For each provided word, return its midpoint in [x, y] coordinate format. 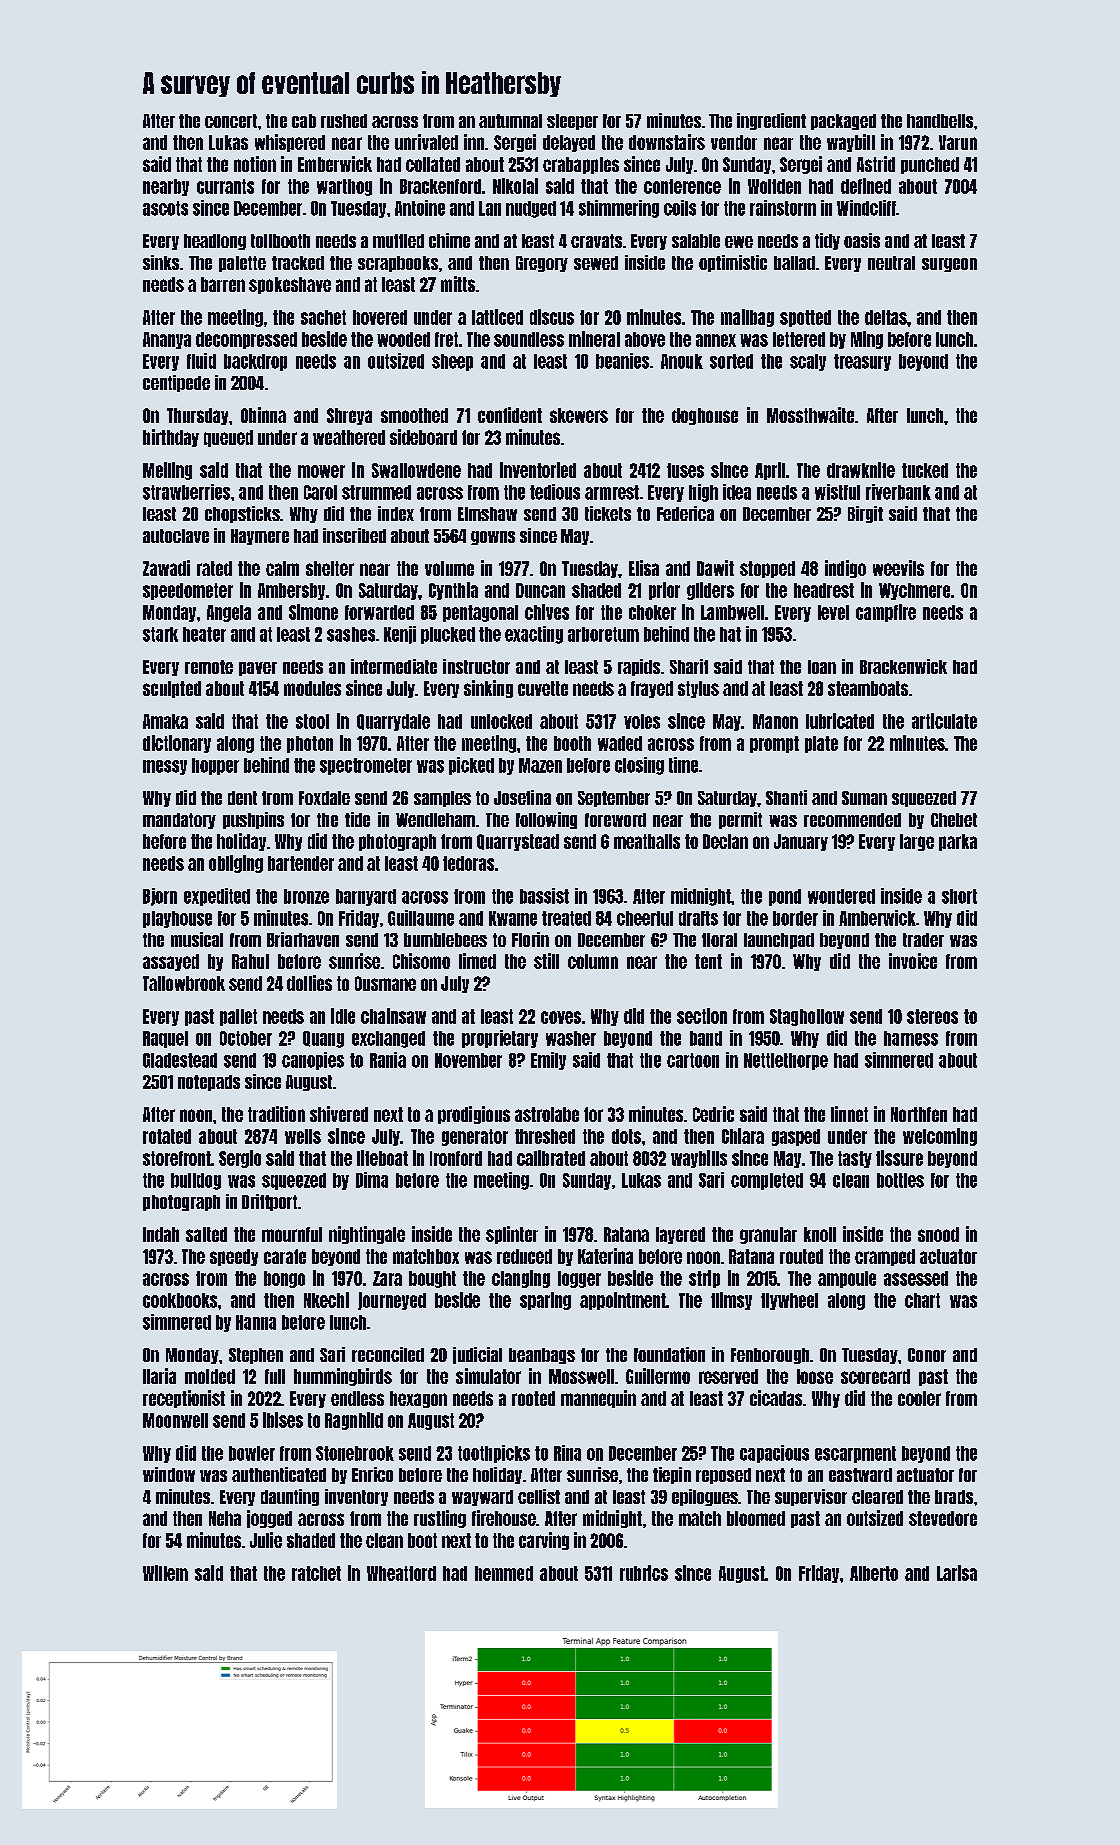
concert [231, 121]
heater [204, 634]
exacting [534, 635]
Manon [775, 721]
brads [954, 1497]
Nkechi [326, 1300]
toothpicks [494, 1454]
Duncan [540, 590]
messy [165, 767]
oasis [862, 240]
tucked [925, 470]
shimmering [619, 209]
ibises [283, 1420]
